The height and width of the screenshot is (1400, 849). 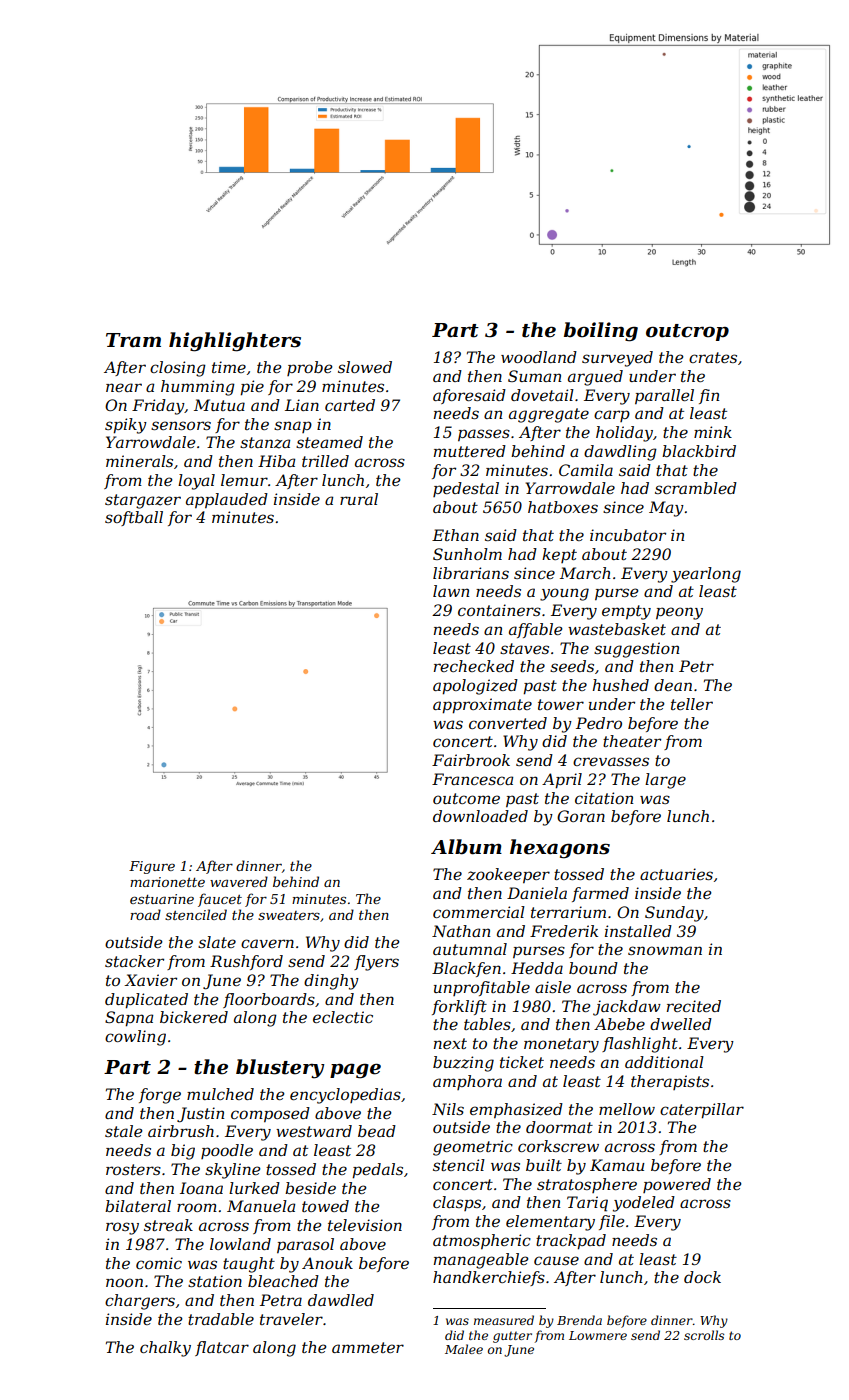 I want to click on muttered, so click(x=470, y=451).
